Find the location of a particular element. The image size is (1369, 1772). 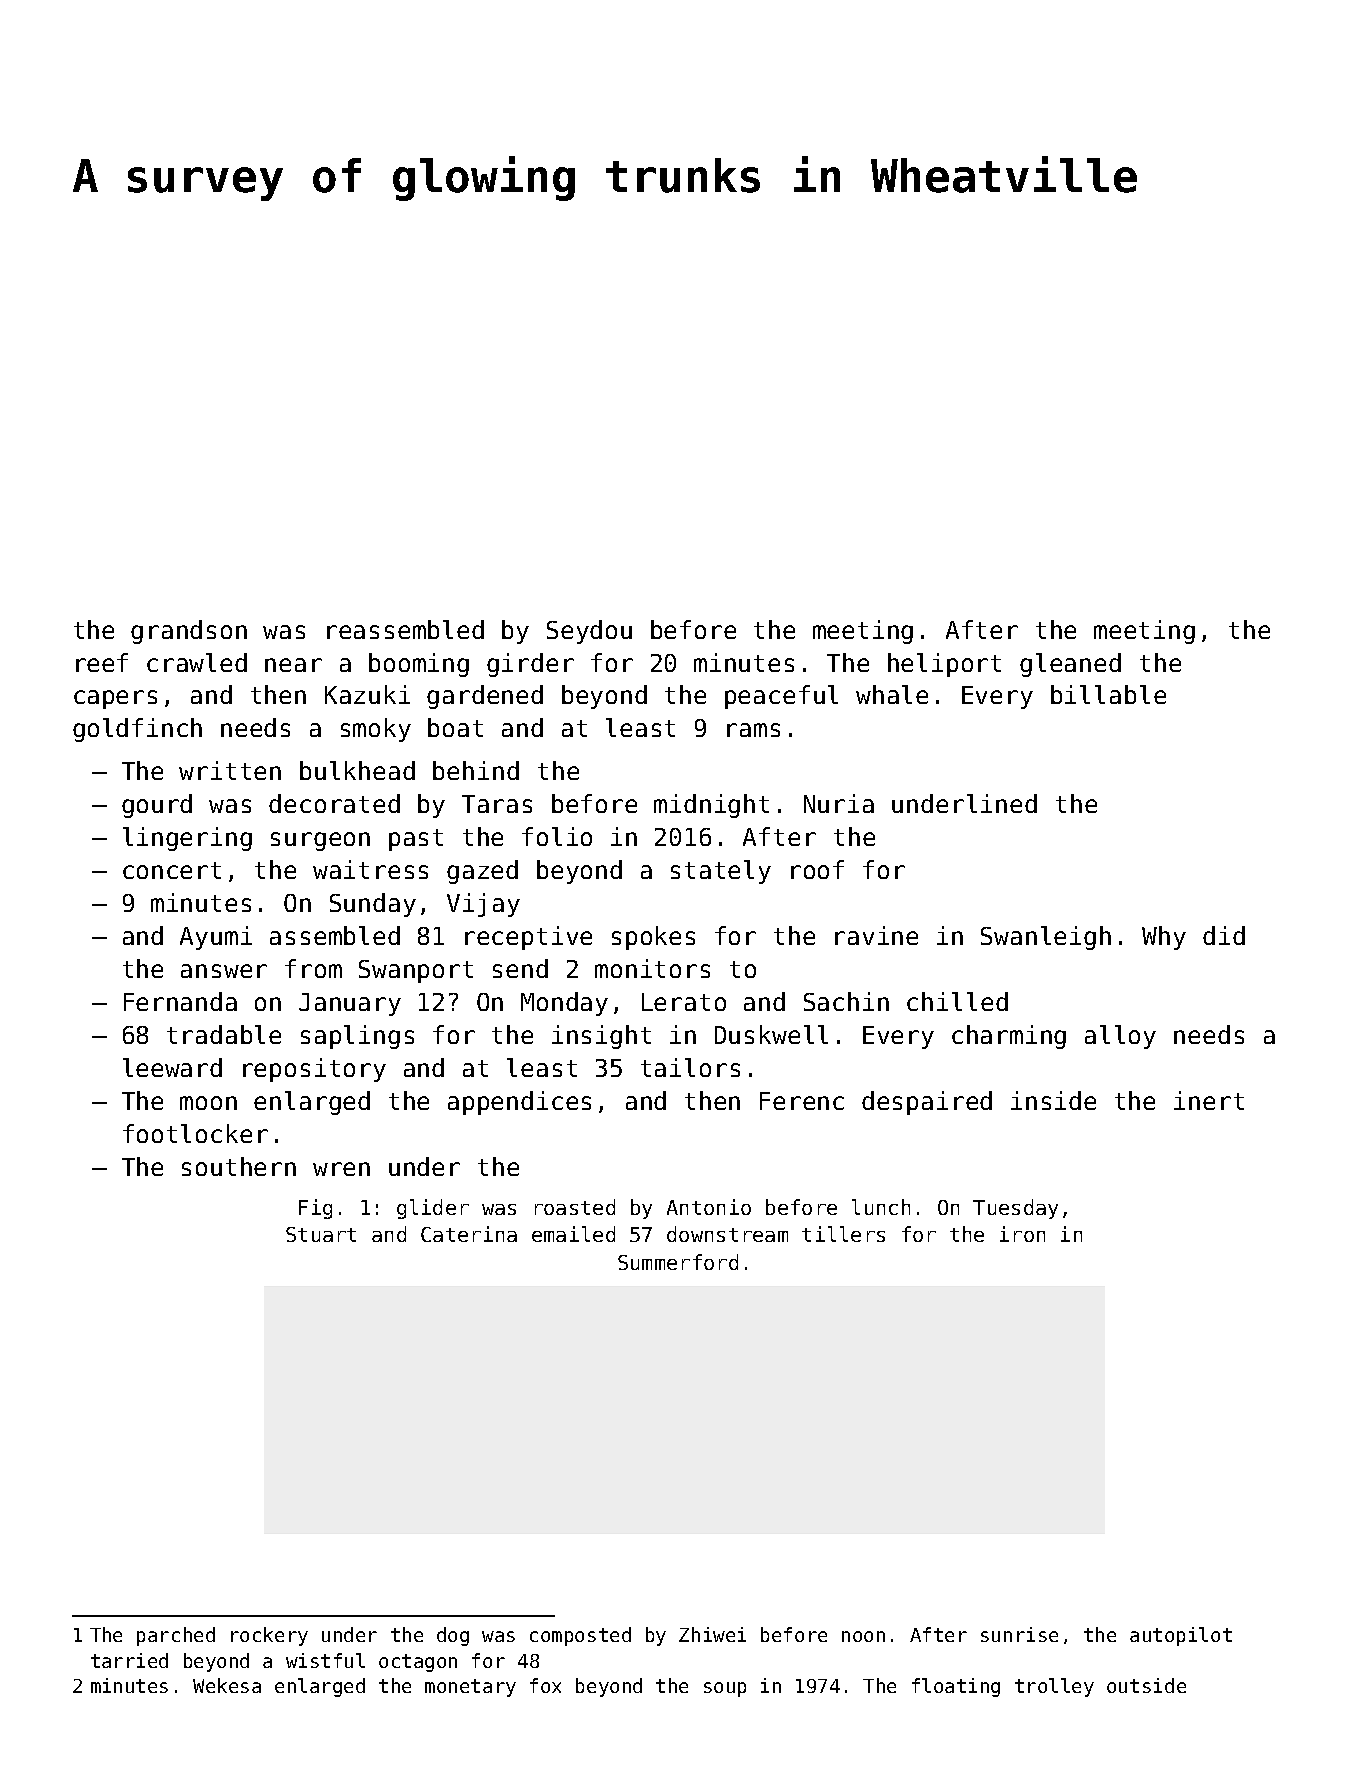

fox is located at coordinates (545, 1685).
